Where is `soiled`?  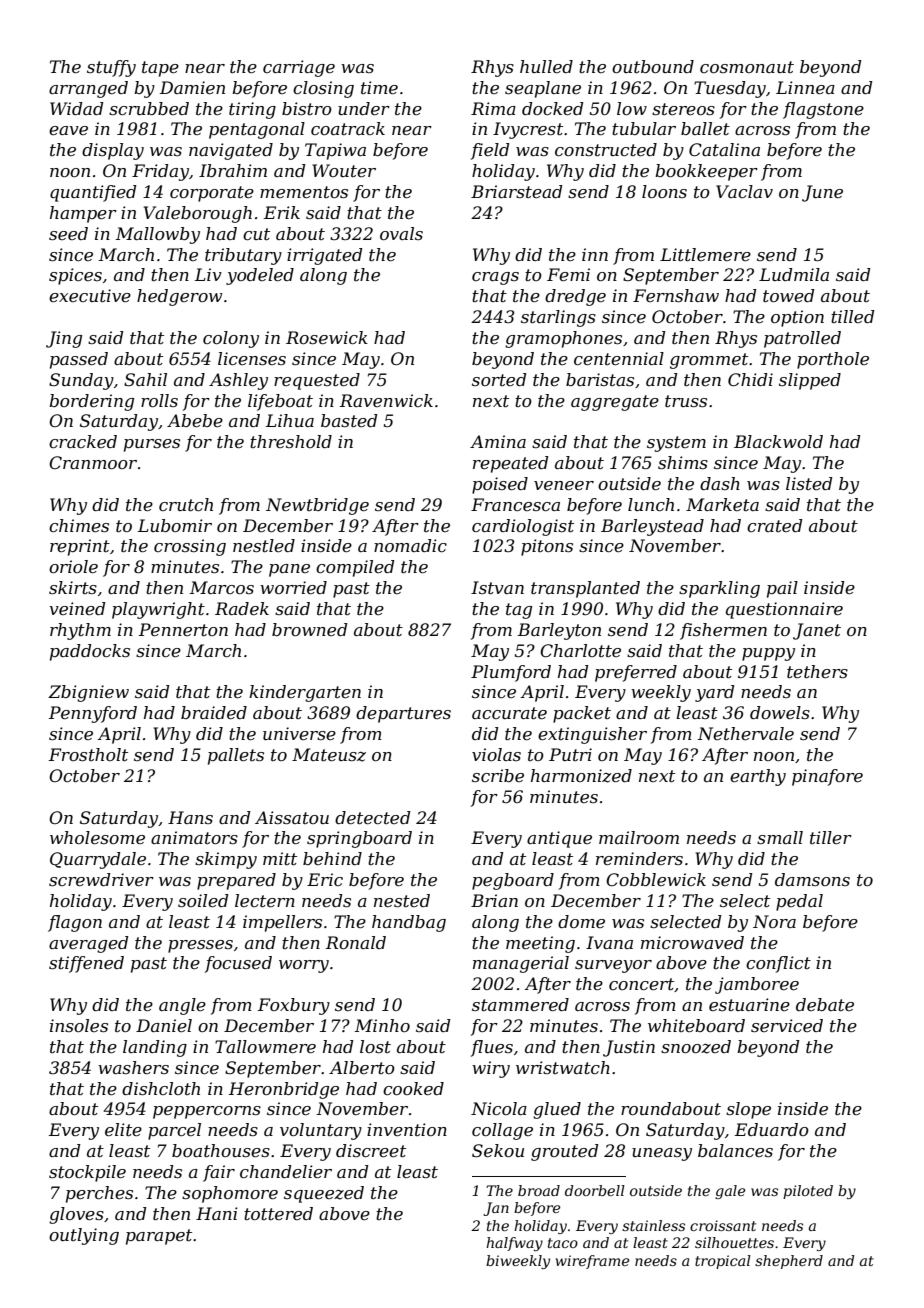 soiled is located at coordinates (203, 900).
